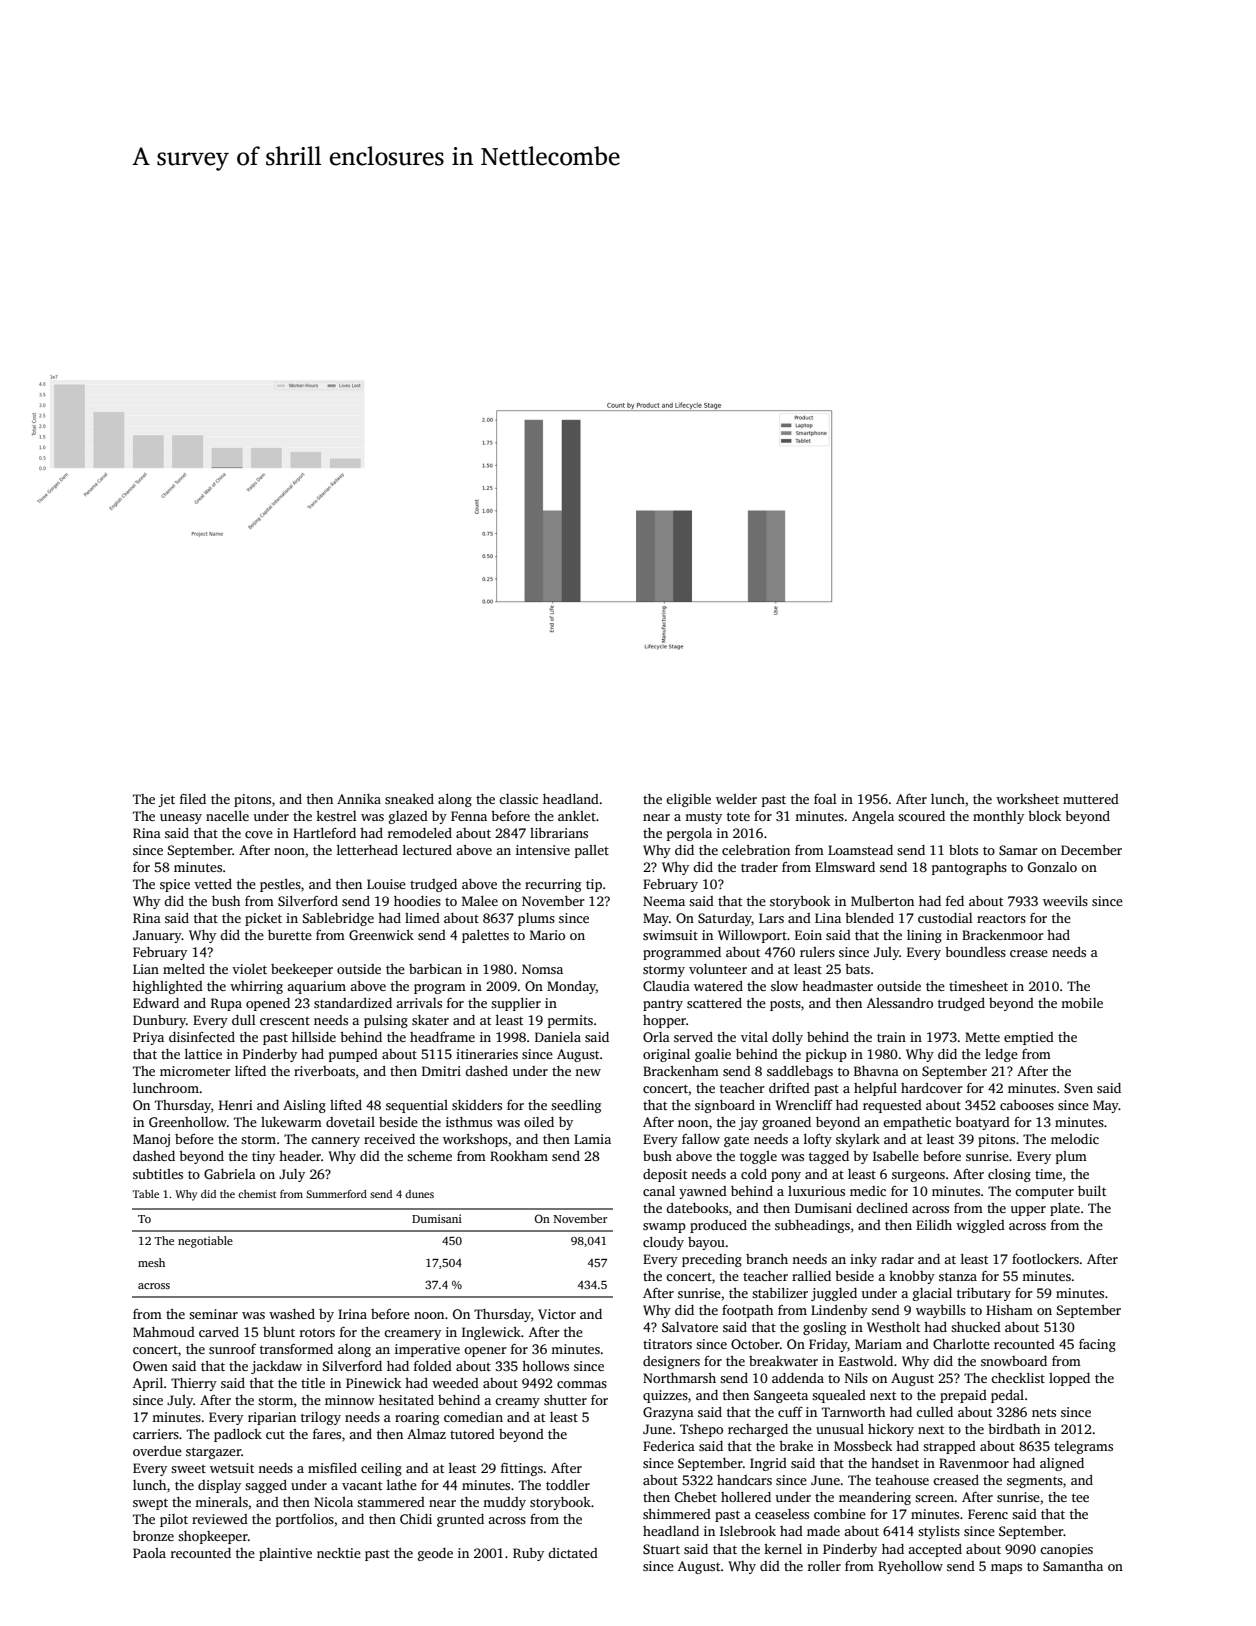 Image resolution: width=1256 pixels, height=1626 pixels. Describe the element at coordinates (188, 1469) in the screenshot. I see `sweet` at that location.
